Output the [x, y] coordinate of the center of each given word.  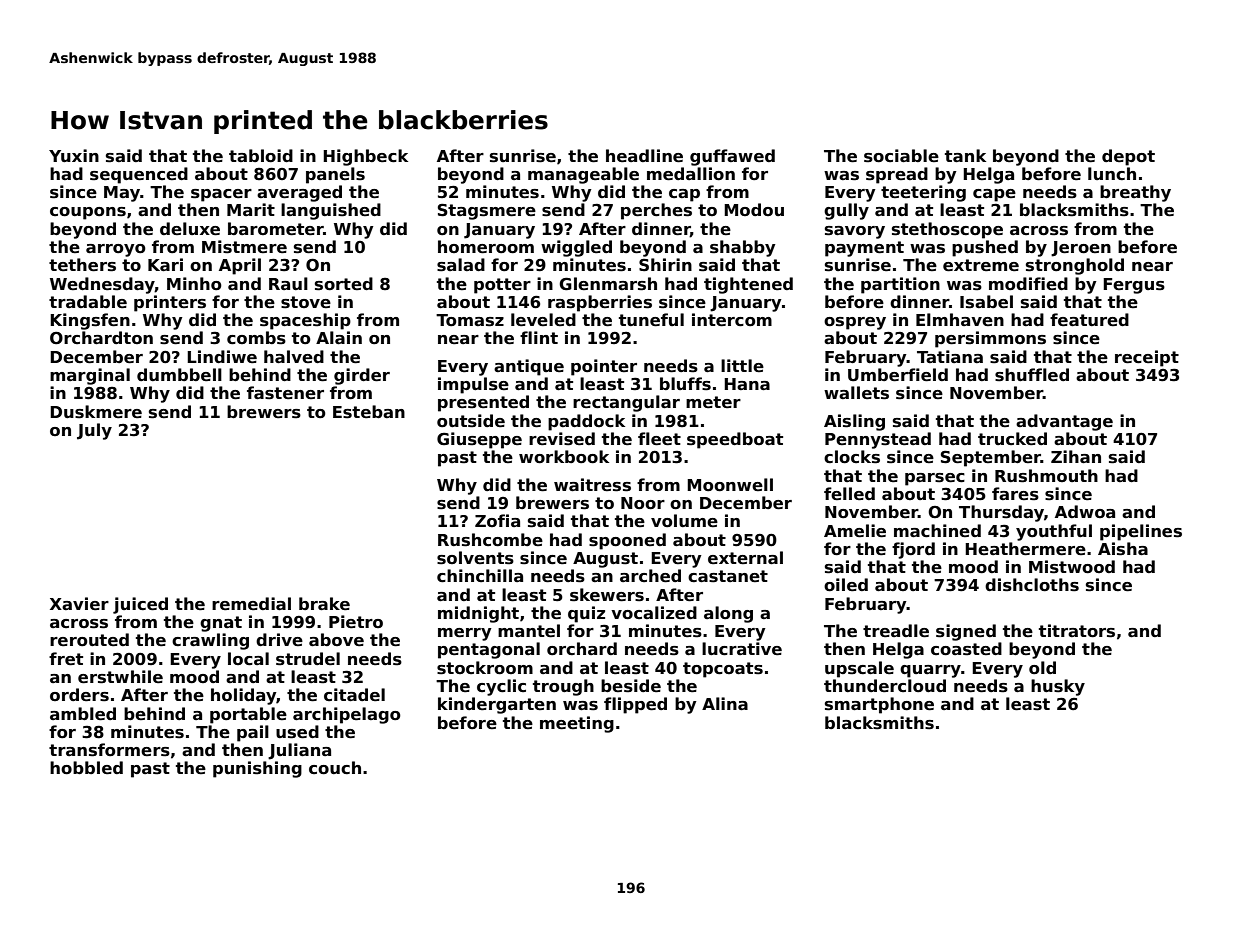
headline [644, 156]
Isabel [986, 302]
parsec [935, 479]
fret [66, 659]
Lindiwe [222, 357]
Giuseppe [479, 440]
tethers [82, 265]
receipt [1147, 358]
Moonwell [730, 485]
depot [1128, 157]
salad [461, 265]
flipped [635, 705]
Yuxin [74, 155]
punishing [257, 769]
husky [1058, 687]
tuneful [651, 320]
